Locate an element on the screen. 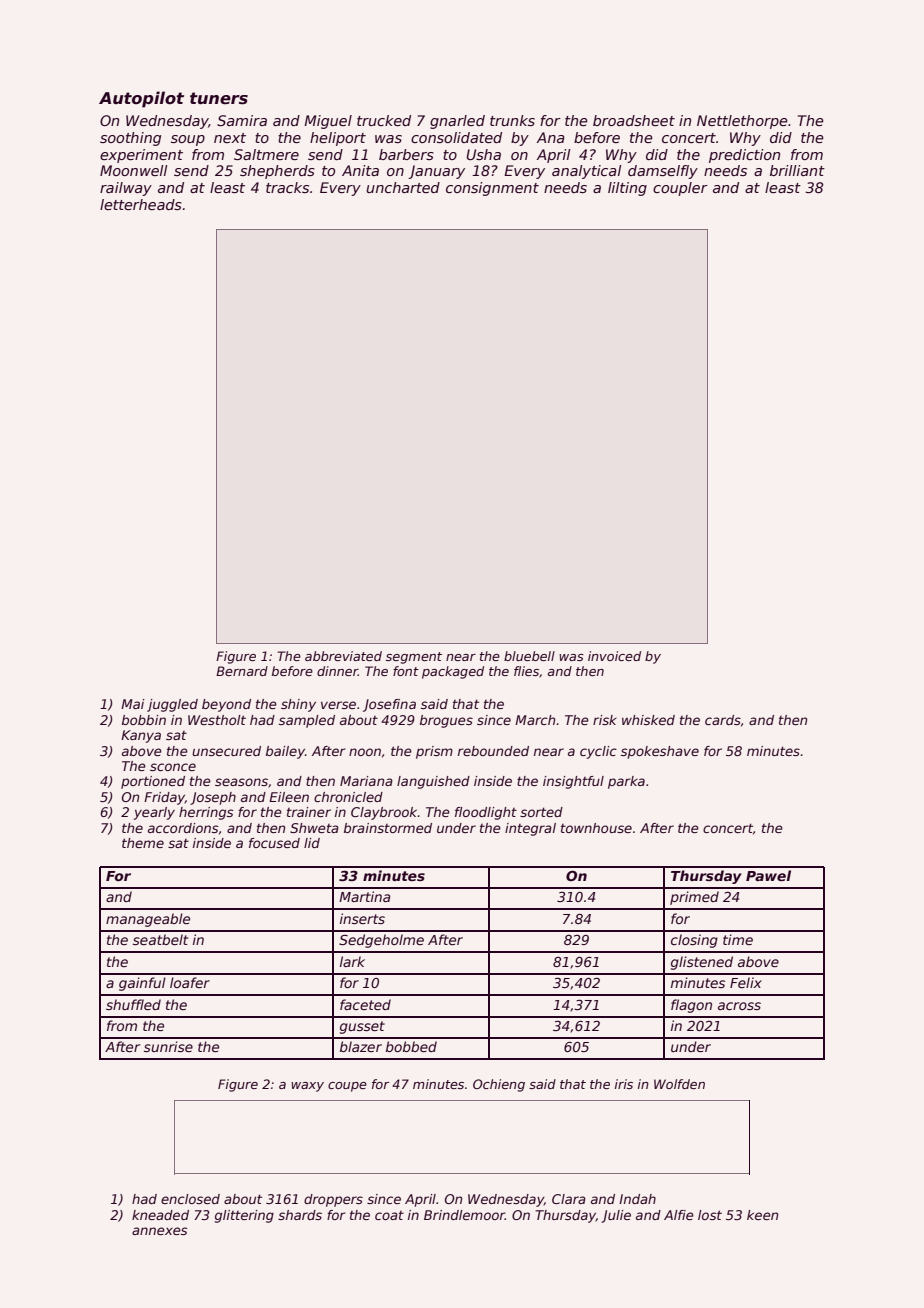 This screenshot has width=924, height=1308. Brindlemoor is located at coordinates (464, 1215).
